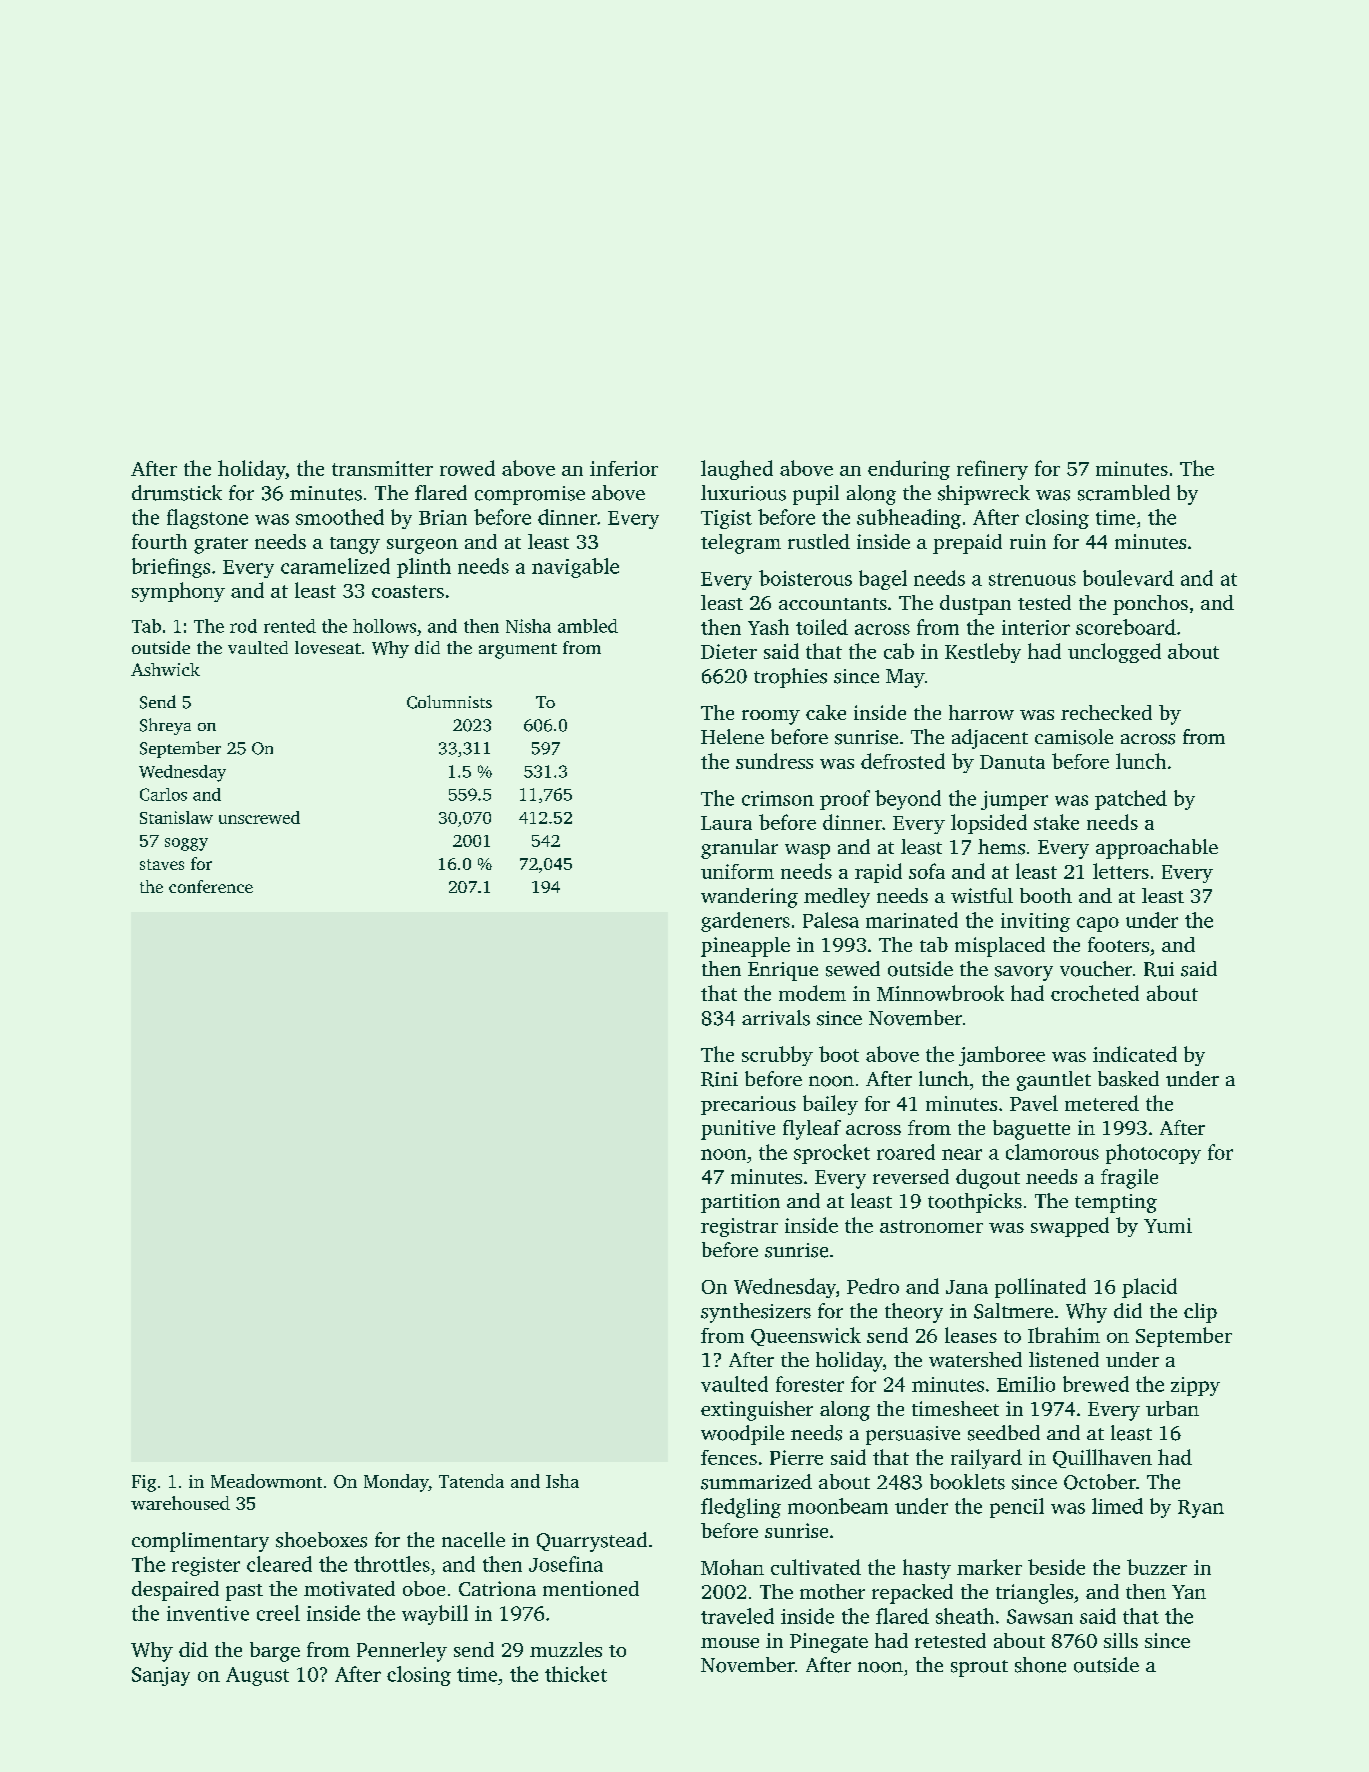 The height and width of the screenshot is (1772, 1369). Describe the element at coordinates (518, 651) in the screenshot. I see `argument` at that location.
